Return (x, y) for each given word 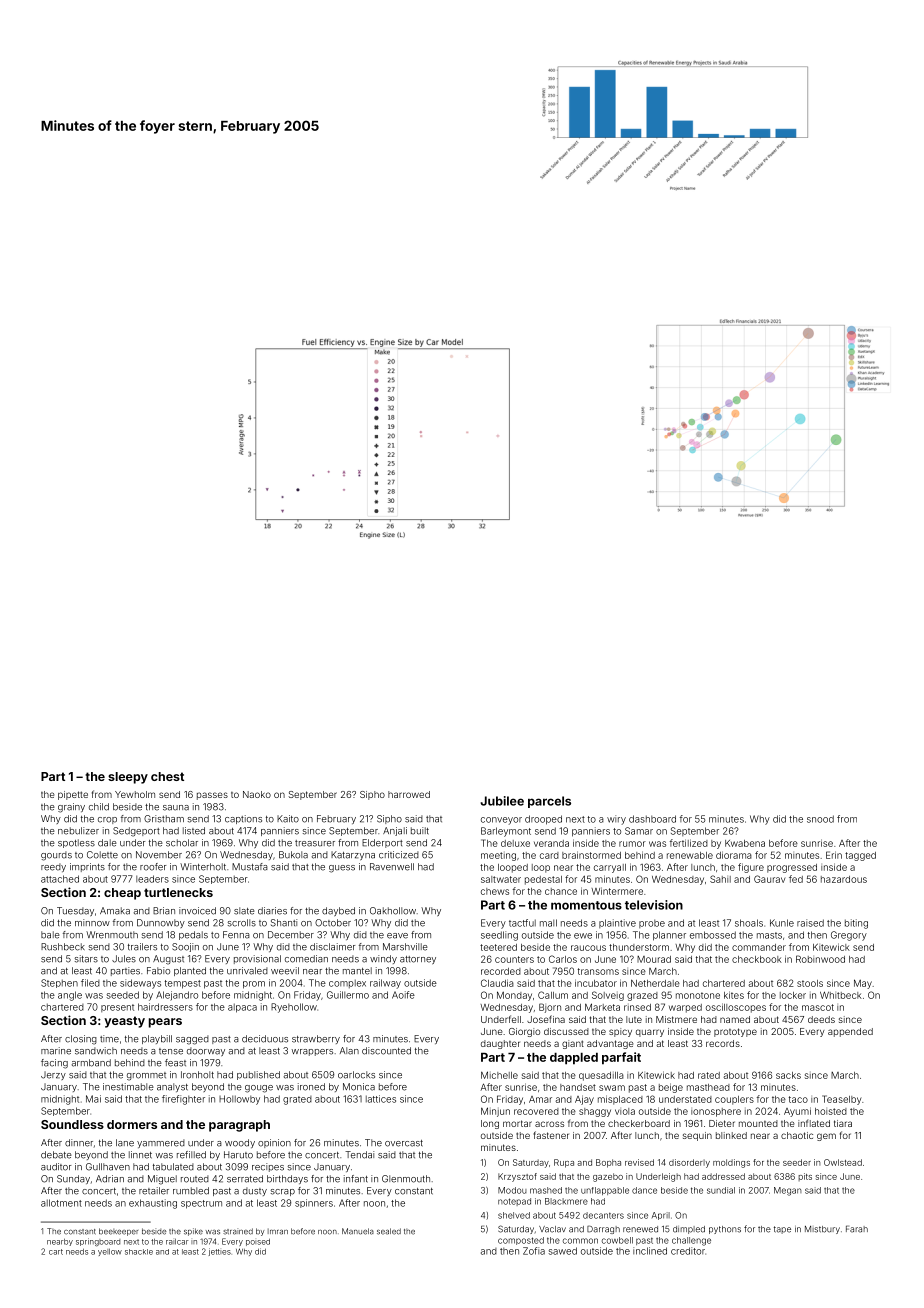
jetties (220, 1252)
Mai (93, 1099)
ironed (311, 1087)
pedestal (543, 880)
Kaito (288, 819)
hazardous (844, 879)
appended (850, 1032)
